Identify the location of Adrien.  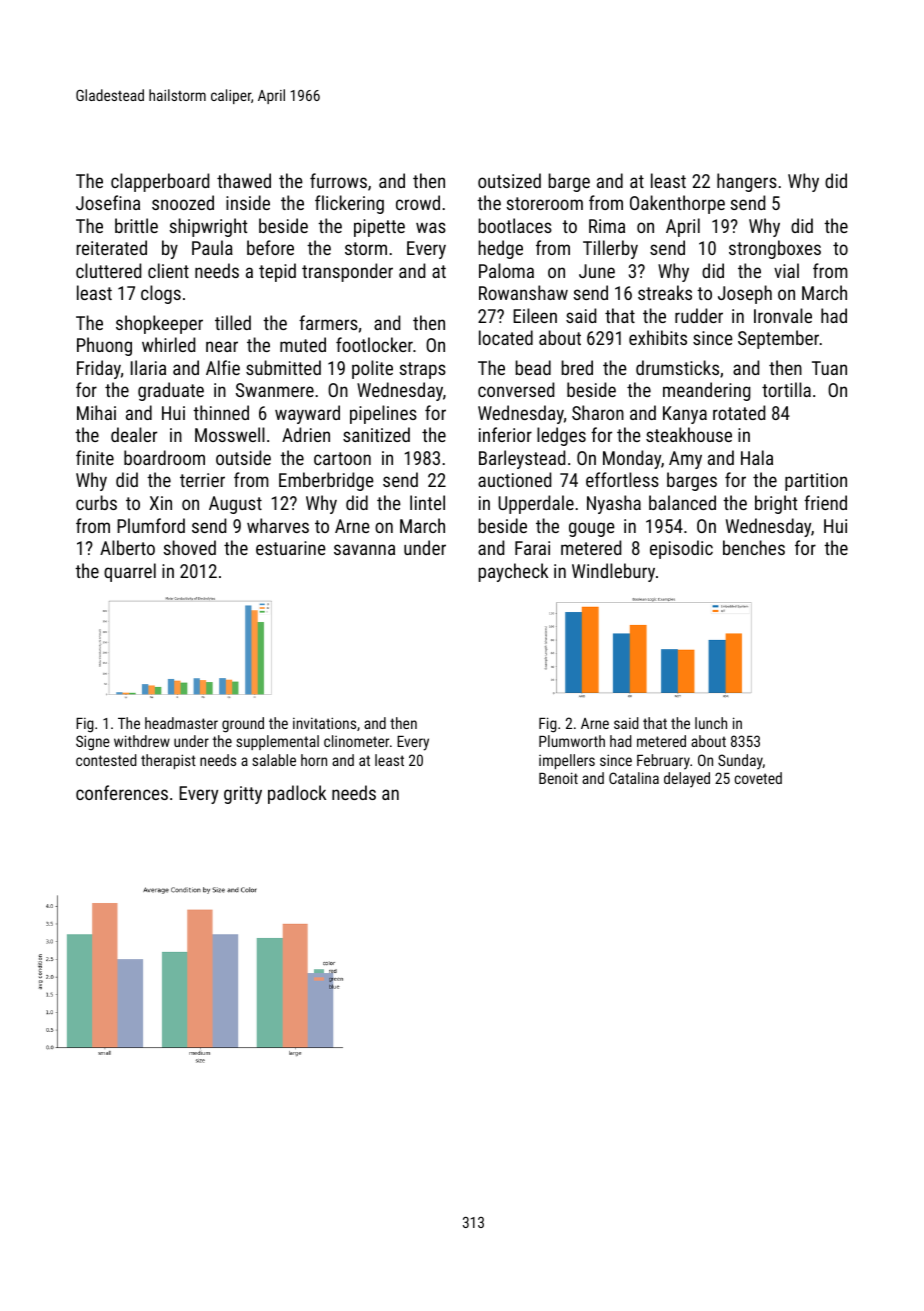
(306, 434).
